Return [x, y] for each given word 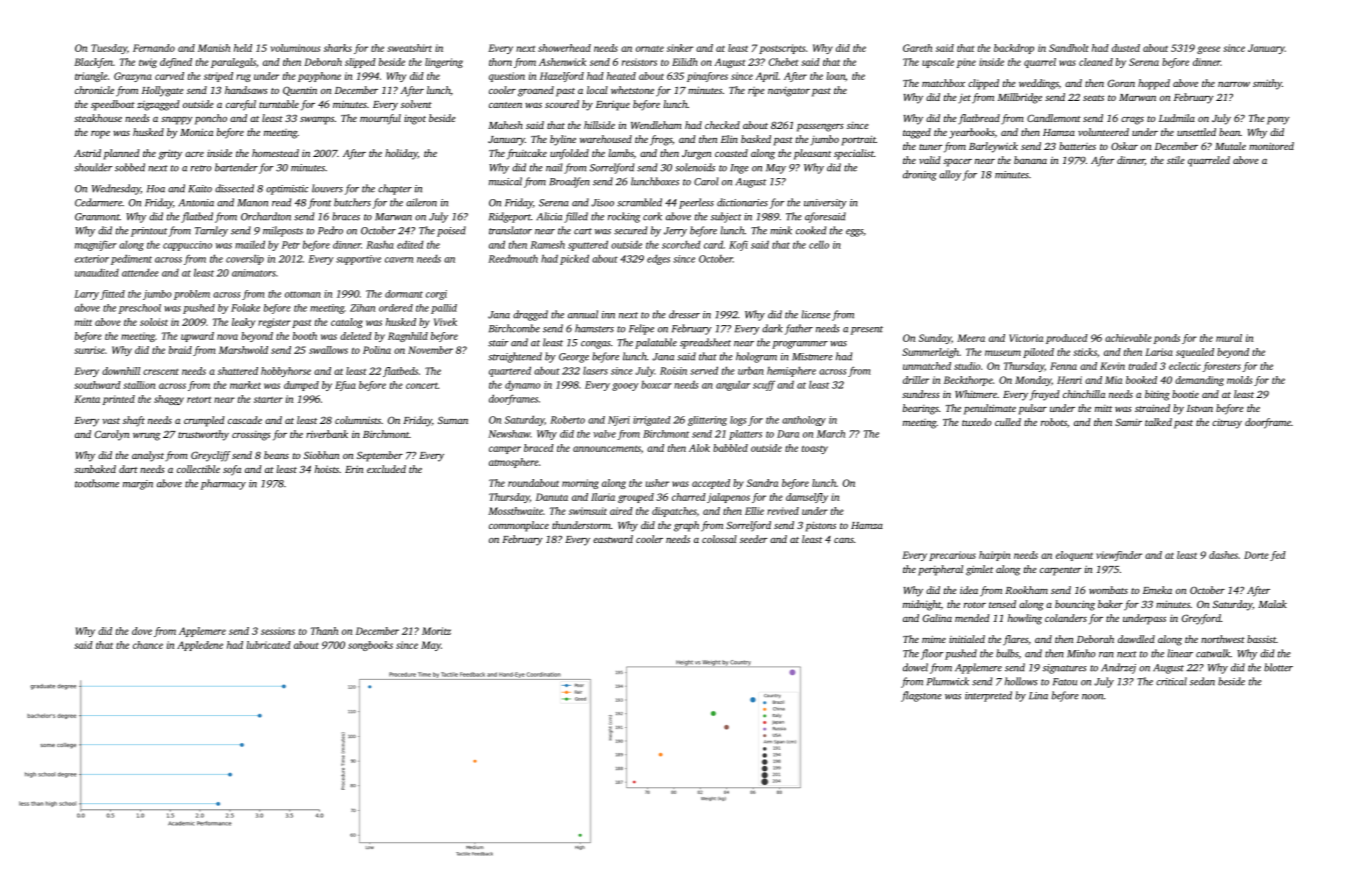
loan [835, 76]
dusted [1126, 48]
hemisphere [791, 371]
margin [138, 485]
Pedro [330, 230]
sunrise [89, 350]
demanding [1199, 381]
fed [1278, 556]
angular [733, 385]
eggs [854, 233]
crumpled [204, 421]
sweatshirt [409, 48]
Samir [1128, 422]
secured [630, 230]
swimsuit [588, 511]
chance [148, 645]
